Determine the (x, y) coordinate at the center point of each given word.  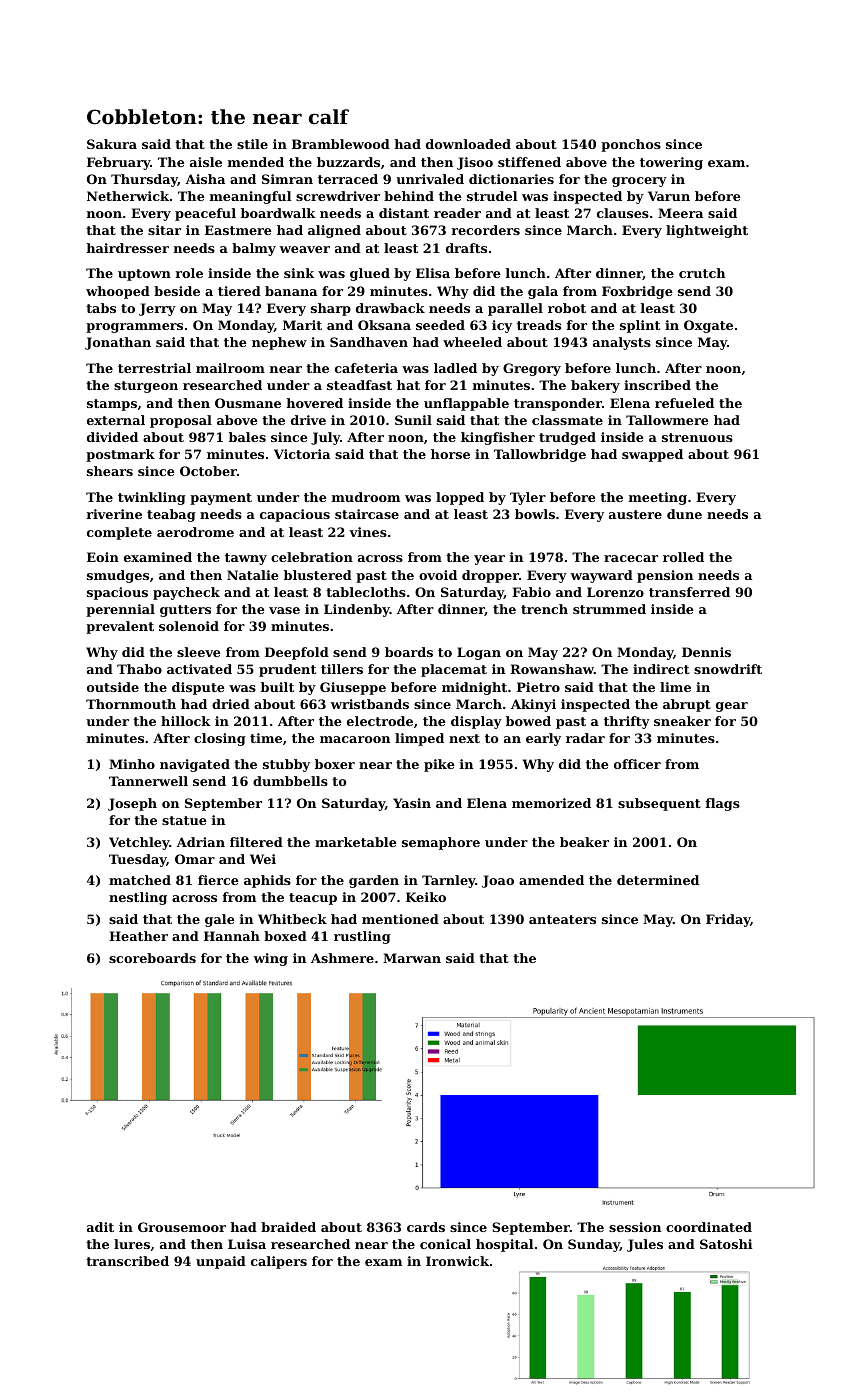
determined (658, 880)
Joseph (132, 804)
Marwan (412, 958)
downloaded (468, 144)
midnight (474, 688)
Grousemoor (182, 1227)
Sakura (112, 144)
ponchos (631, 145)
